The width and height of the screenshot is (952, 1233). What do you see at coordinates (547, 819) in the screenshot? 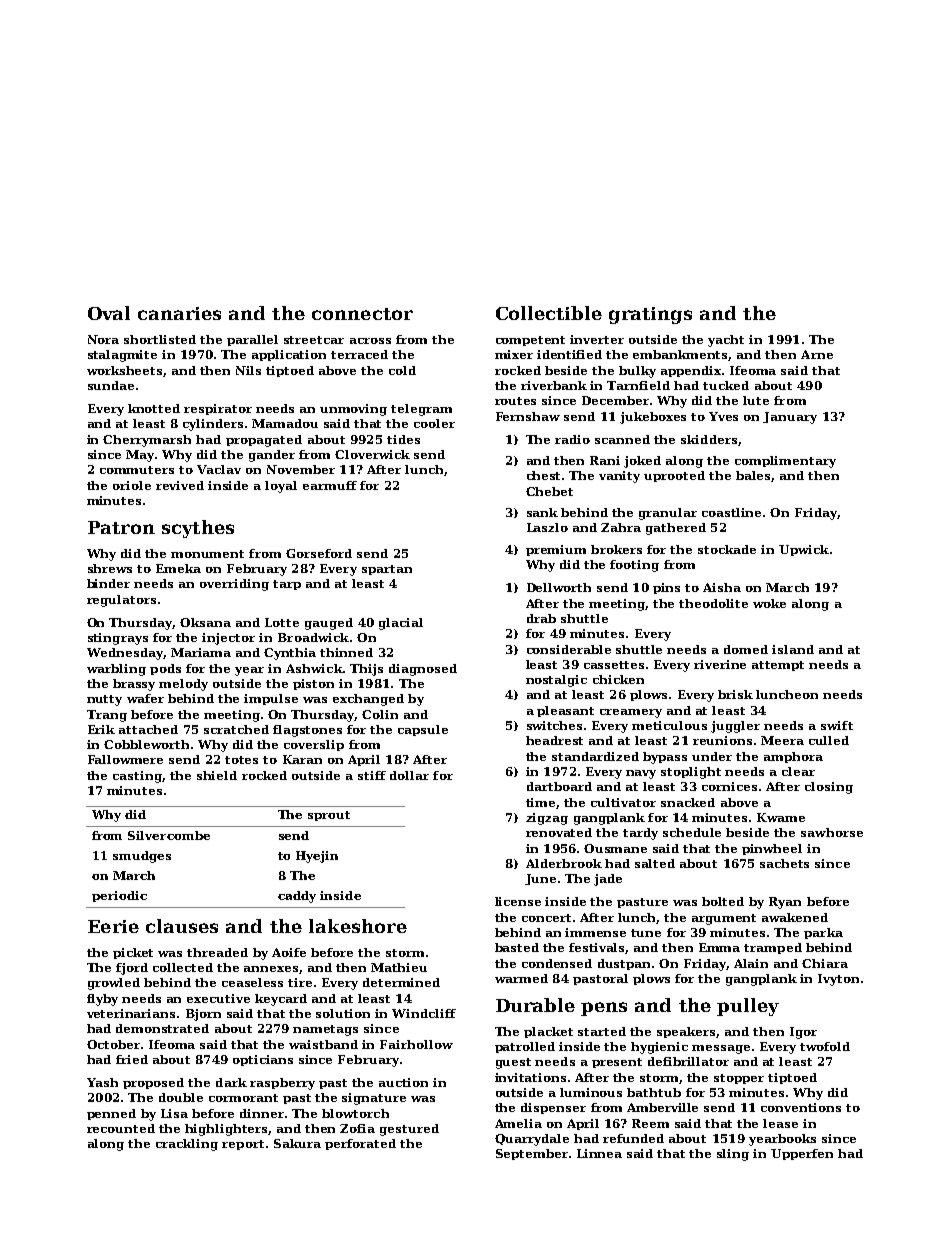
I see `zigzag` at bounding box center [547, 819].
